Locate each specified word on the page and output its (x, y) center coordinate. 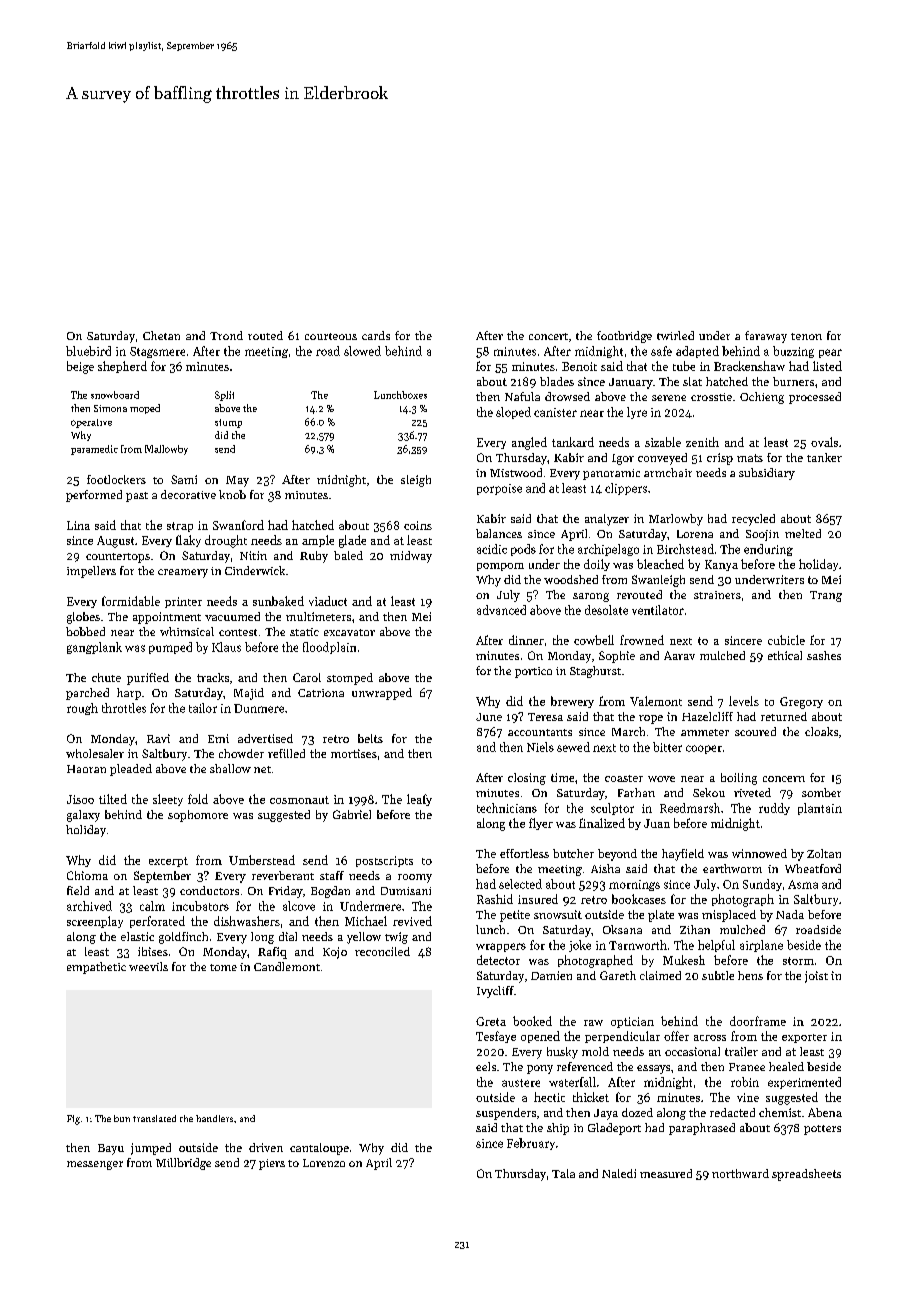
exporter (804, 1038)
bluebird (88, 351)
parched (87, 694)
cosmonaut (299, 800)
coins (418, 525)
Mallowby (166, 450)
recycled (753, 520)
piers (272, 1164)
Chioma (87, 875)
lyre (637, 413)
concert (548, 336)
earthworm (732, 868)
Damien (551, 975)
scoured (755, 731)
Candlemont (287, 966)
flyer (541, 824)
